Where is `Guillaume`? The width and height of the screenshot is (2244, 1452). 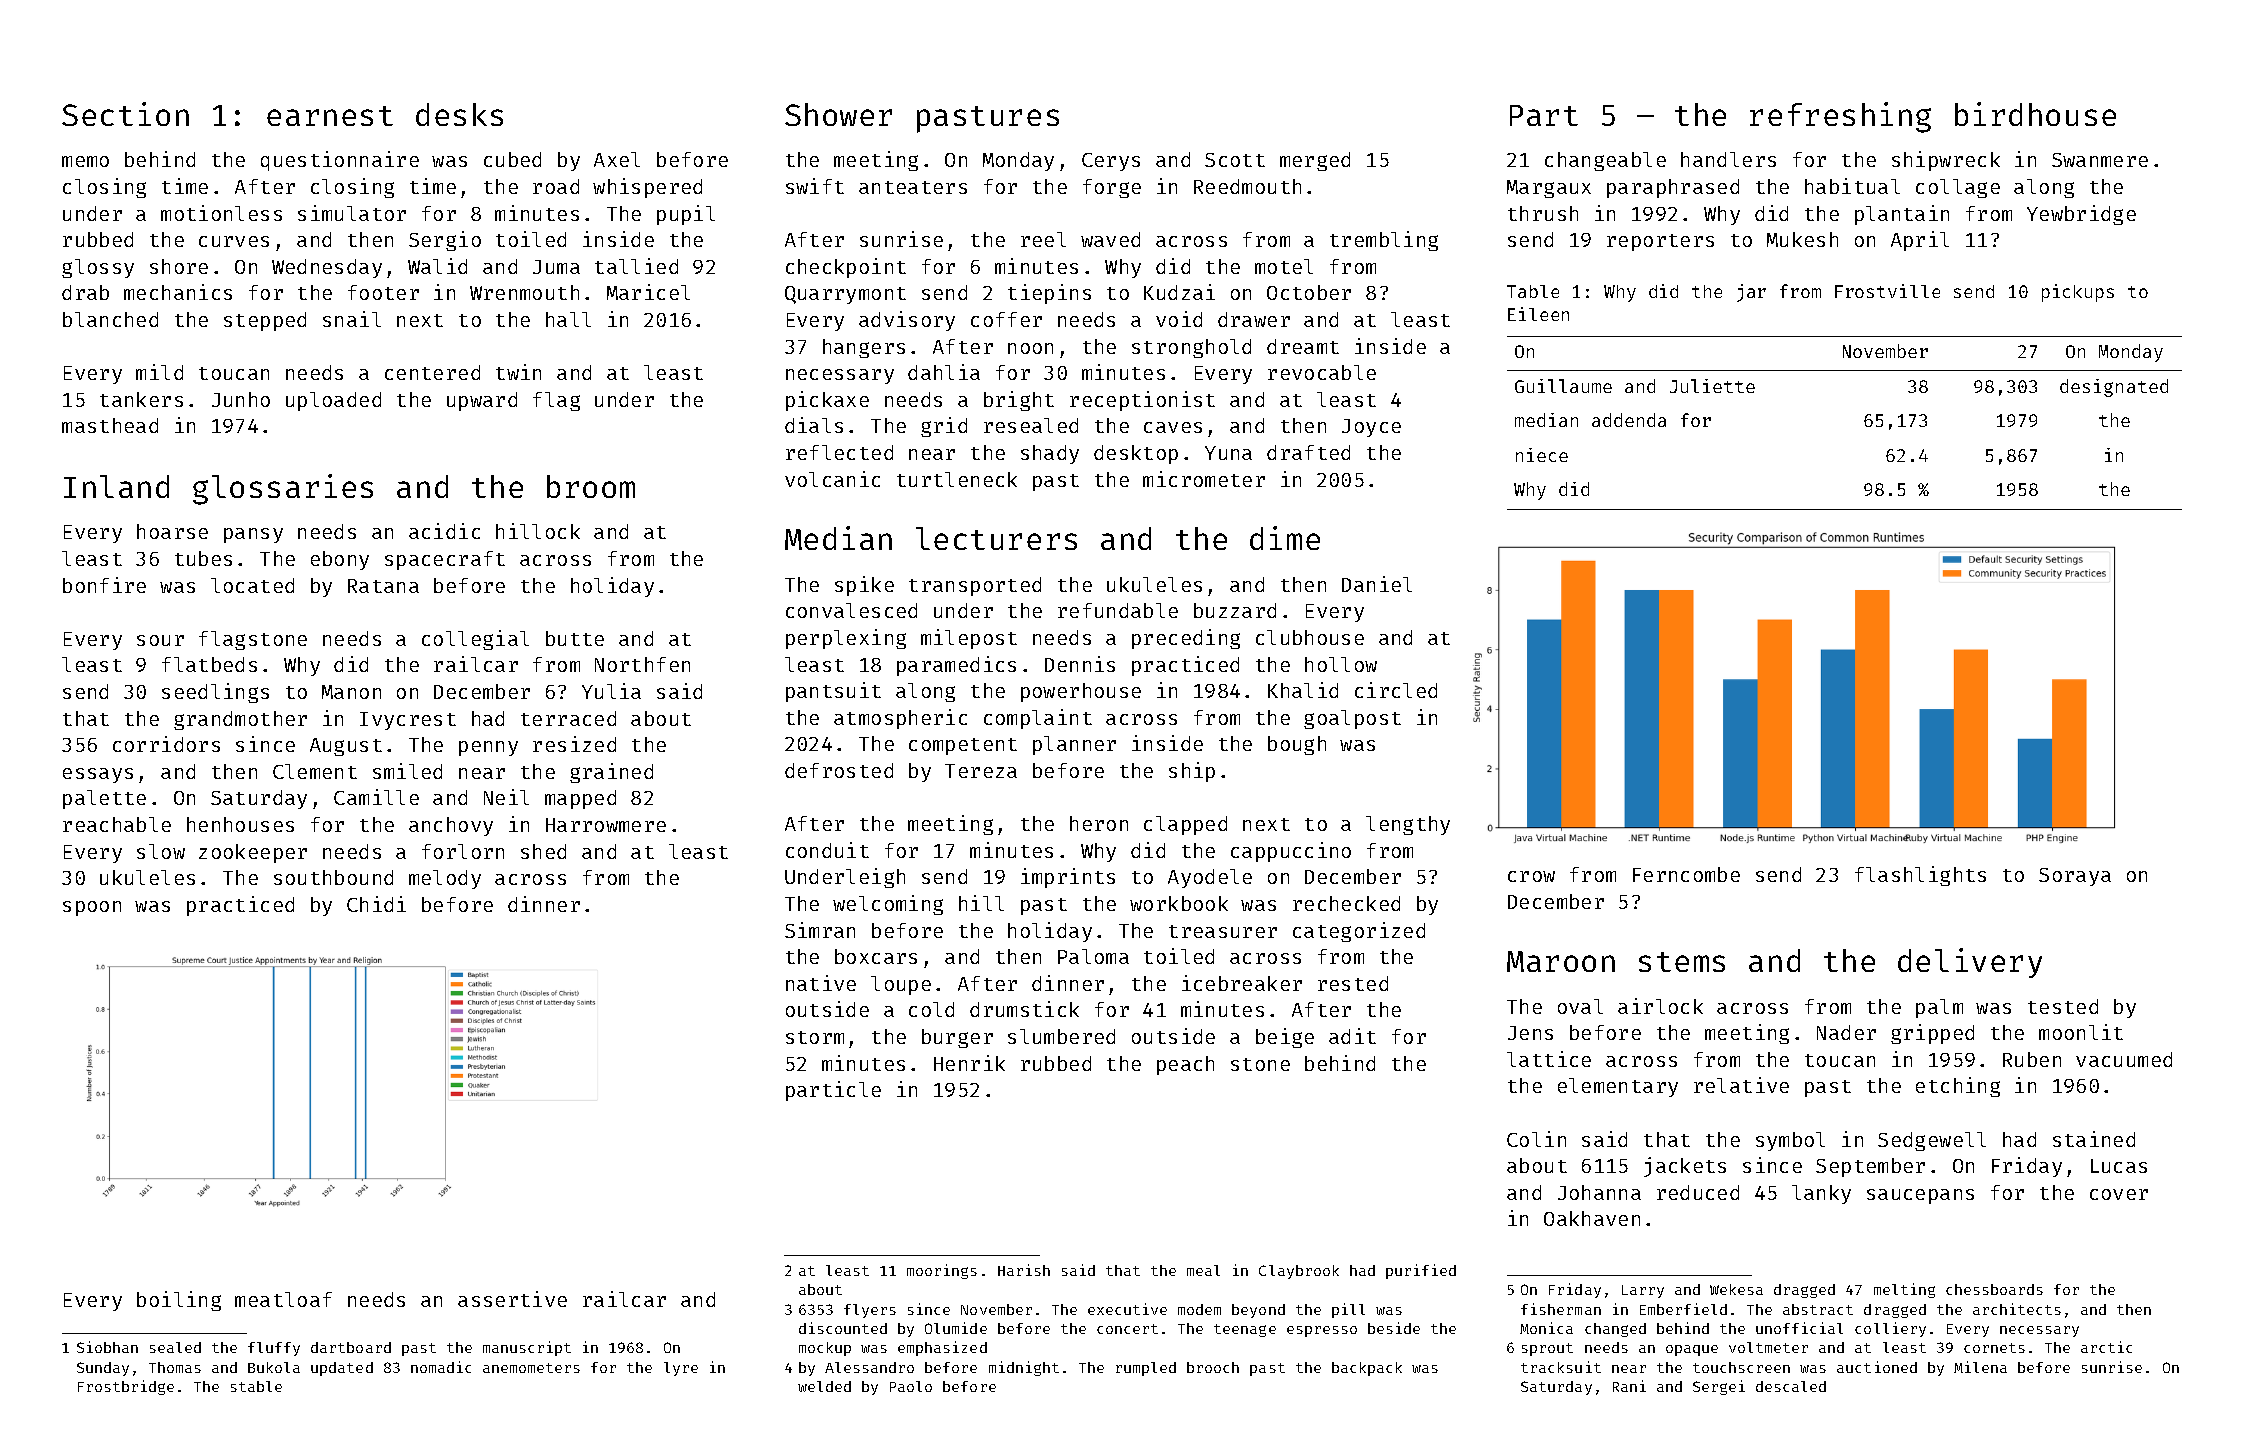 Guillaume is located at coordinates (1563, 386).
